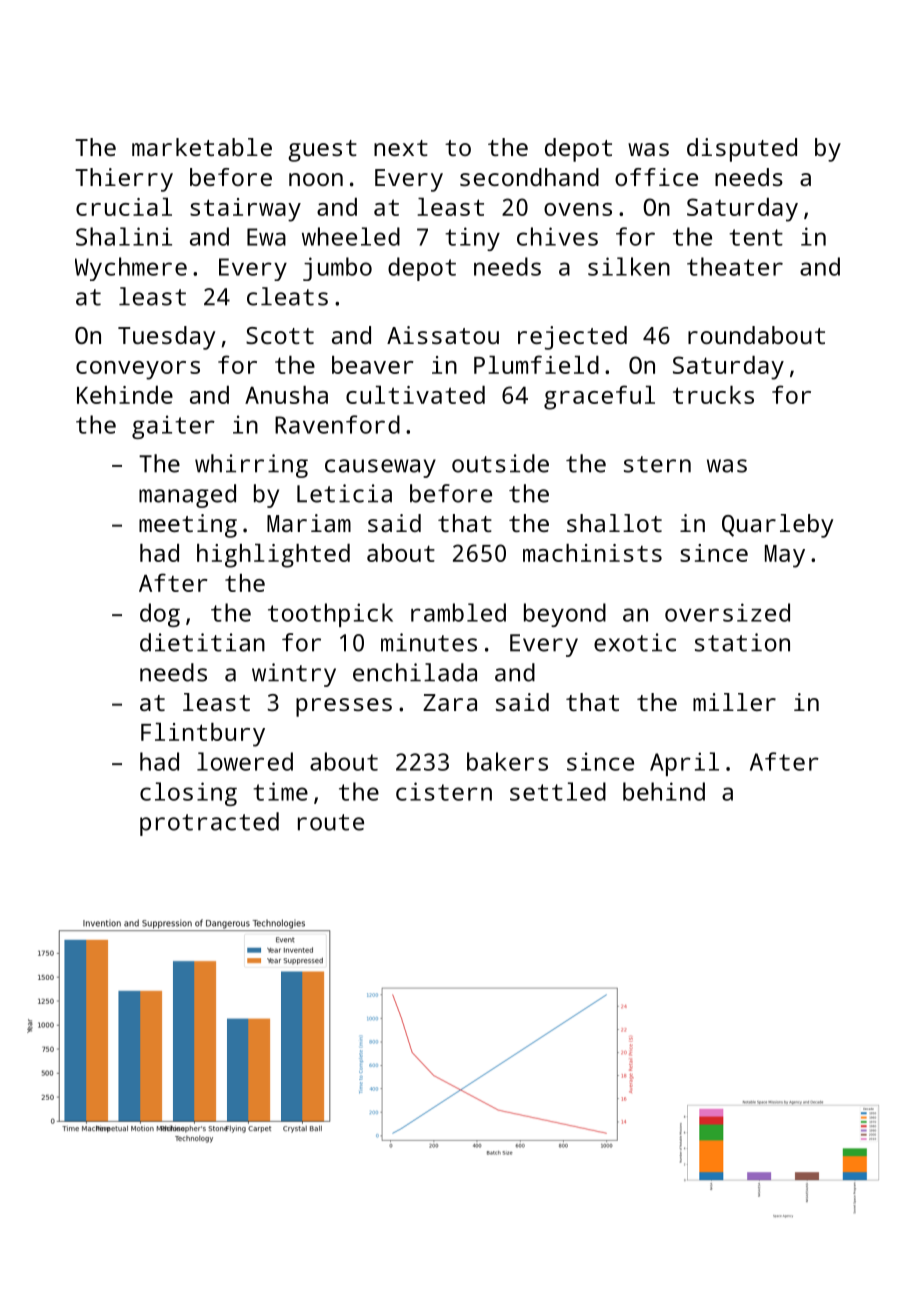 The width and height of the page is (924, 1311). What do you see at coordinates (209, 824) in the page?
I see `protracted` at bounding box center [209, 824].
